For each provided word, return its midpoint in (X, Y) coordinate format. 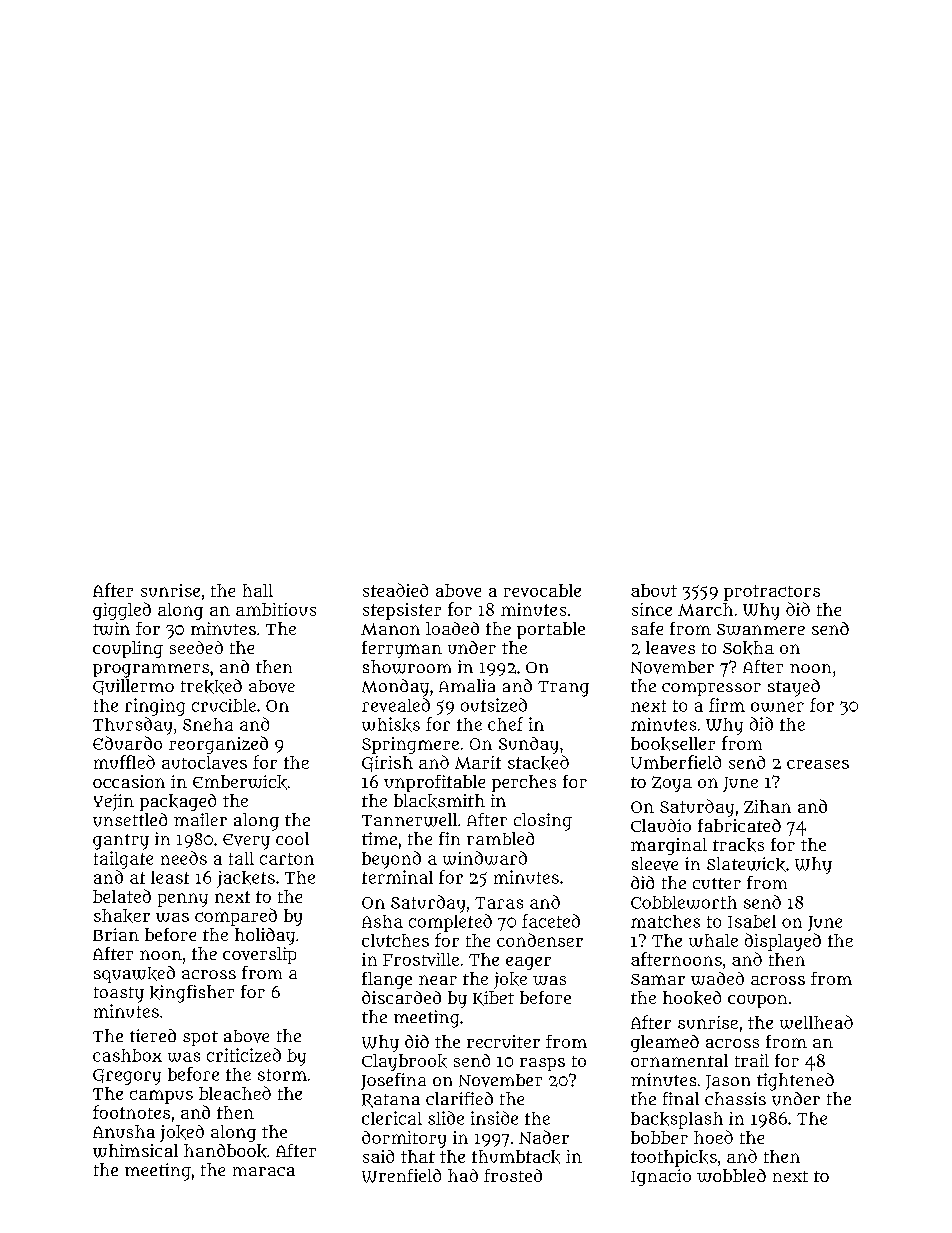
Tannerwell (409, 820)
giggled (122, 611)
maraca (264, 1171)
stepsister (402, 611)
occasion (129, 781)
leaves (670, 647)
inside (494, 1118)
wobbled (731, 1175)
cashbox (127, 1055)
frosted (513, 1175)
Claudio (661, 825)
